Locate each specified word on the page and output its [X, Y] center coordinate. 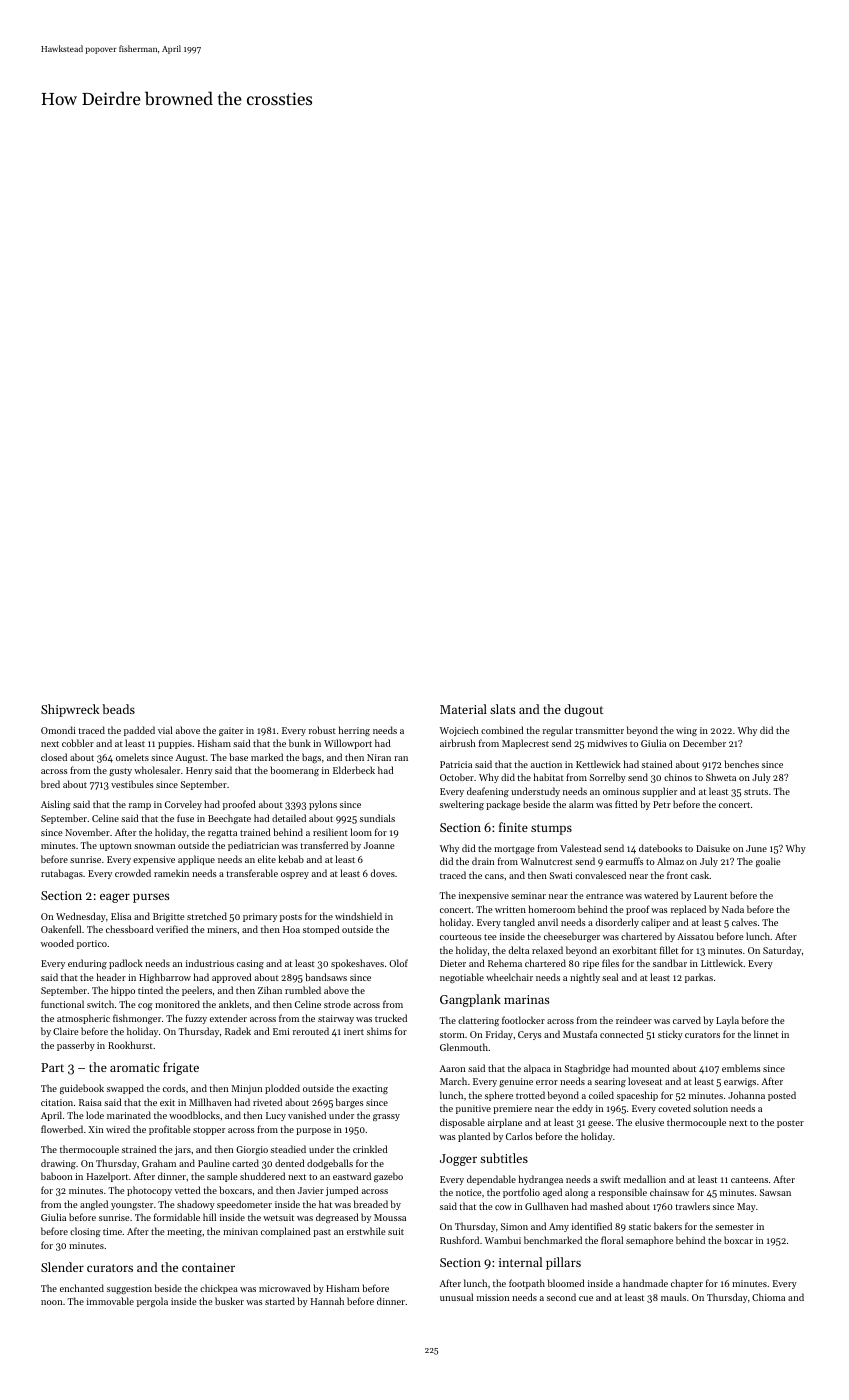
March [453, 1081]
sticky [670, 1035]
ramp [140, 806]
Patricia [456, 764]
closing [85, 1232]
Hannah [327, 1301]
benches [741, 764]
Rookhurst [130, 1045]
